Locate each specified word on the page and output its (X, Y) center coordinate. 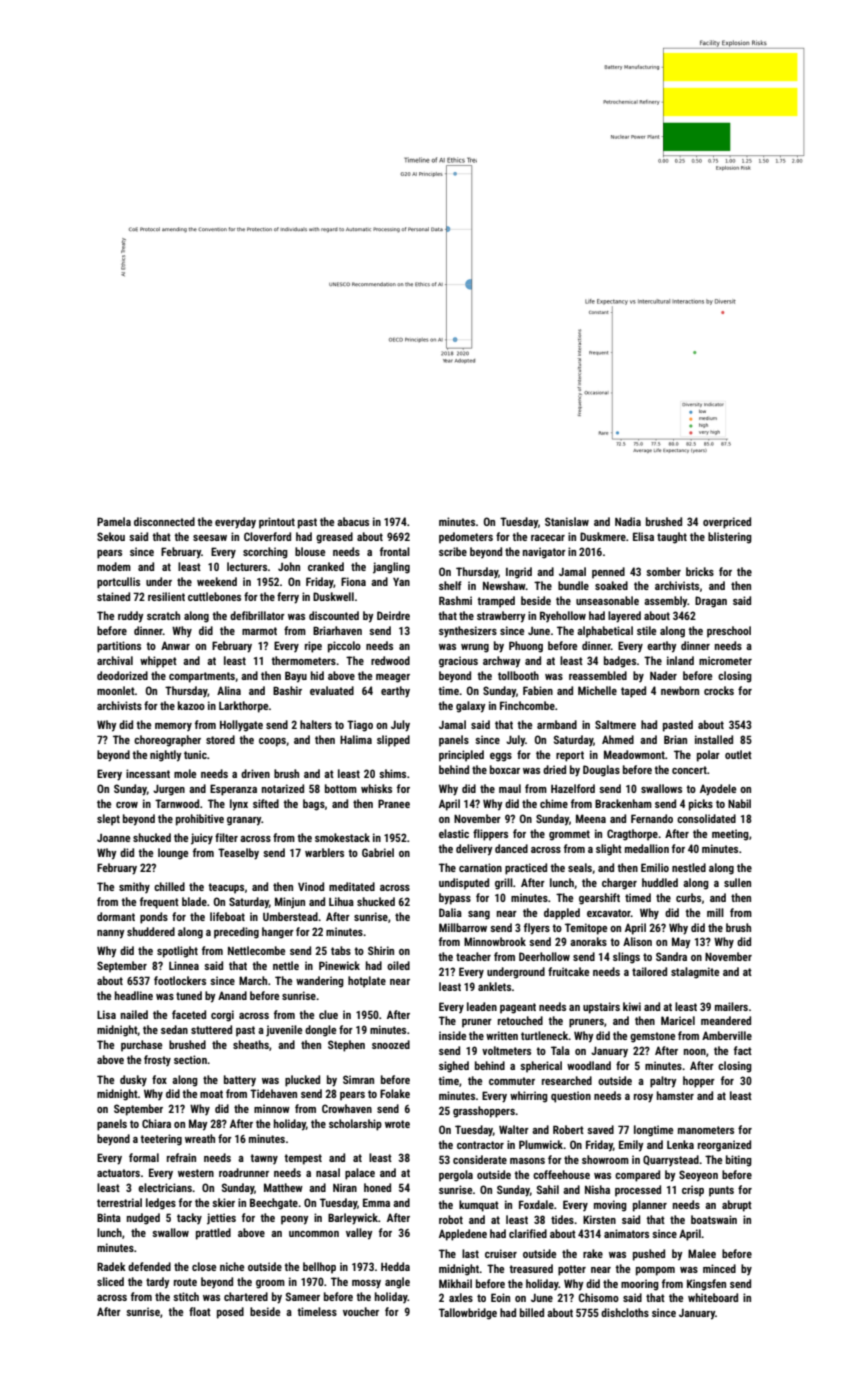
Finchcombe (527, 705)
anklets (494, 986)
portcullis (118, 583)
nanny (111, 934)
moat (211, 1094)
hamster (675, 1095)
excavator (609, 913)
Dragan (711, 602)
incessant (148, 773)
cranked (326, 566)
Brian (675, 739)
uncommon (314, 1234)
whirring (529, 1097)
